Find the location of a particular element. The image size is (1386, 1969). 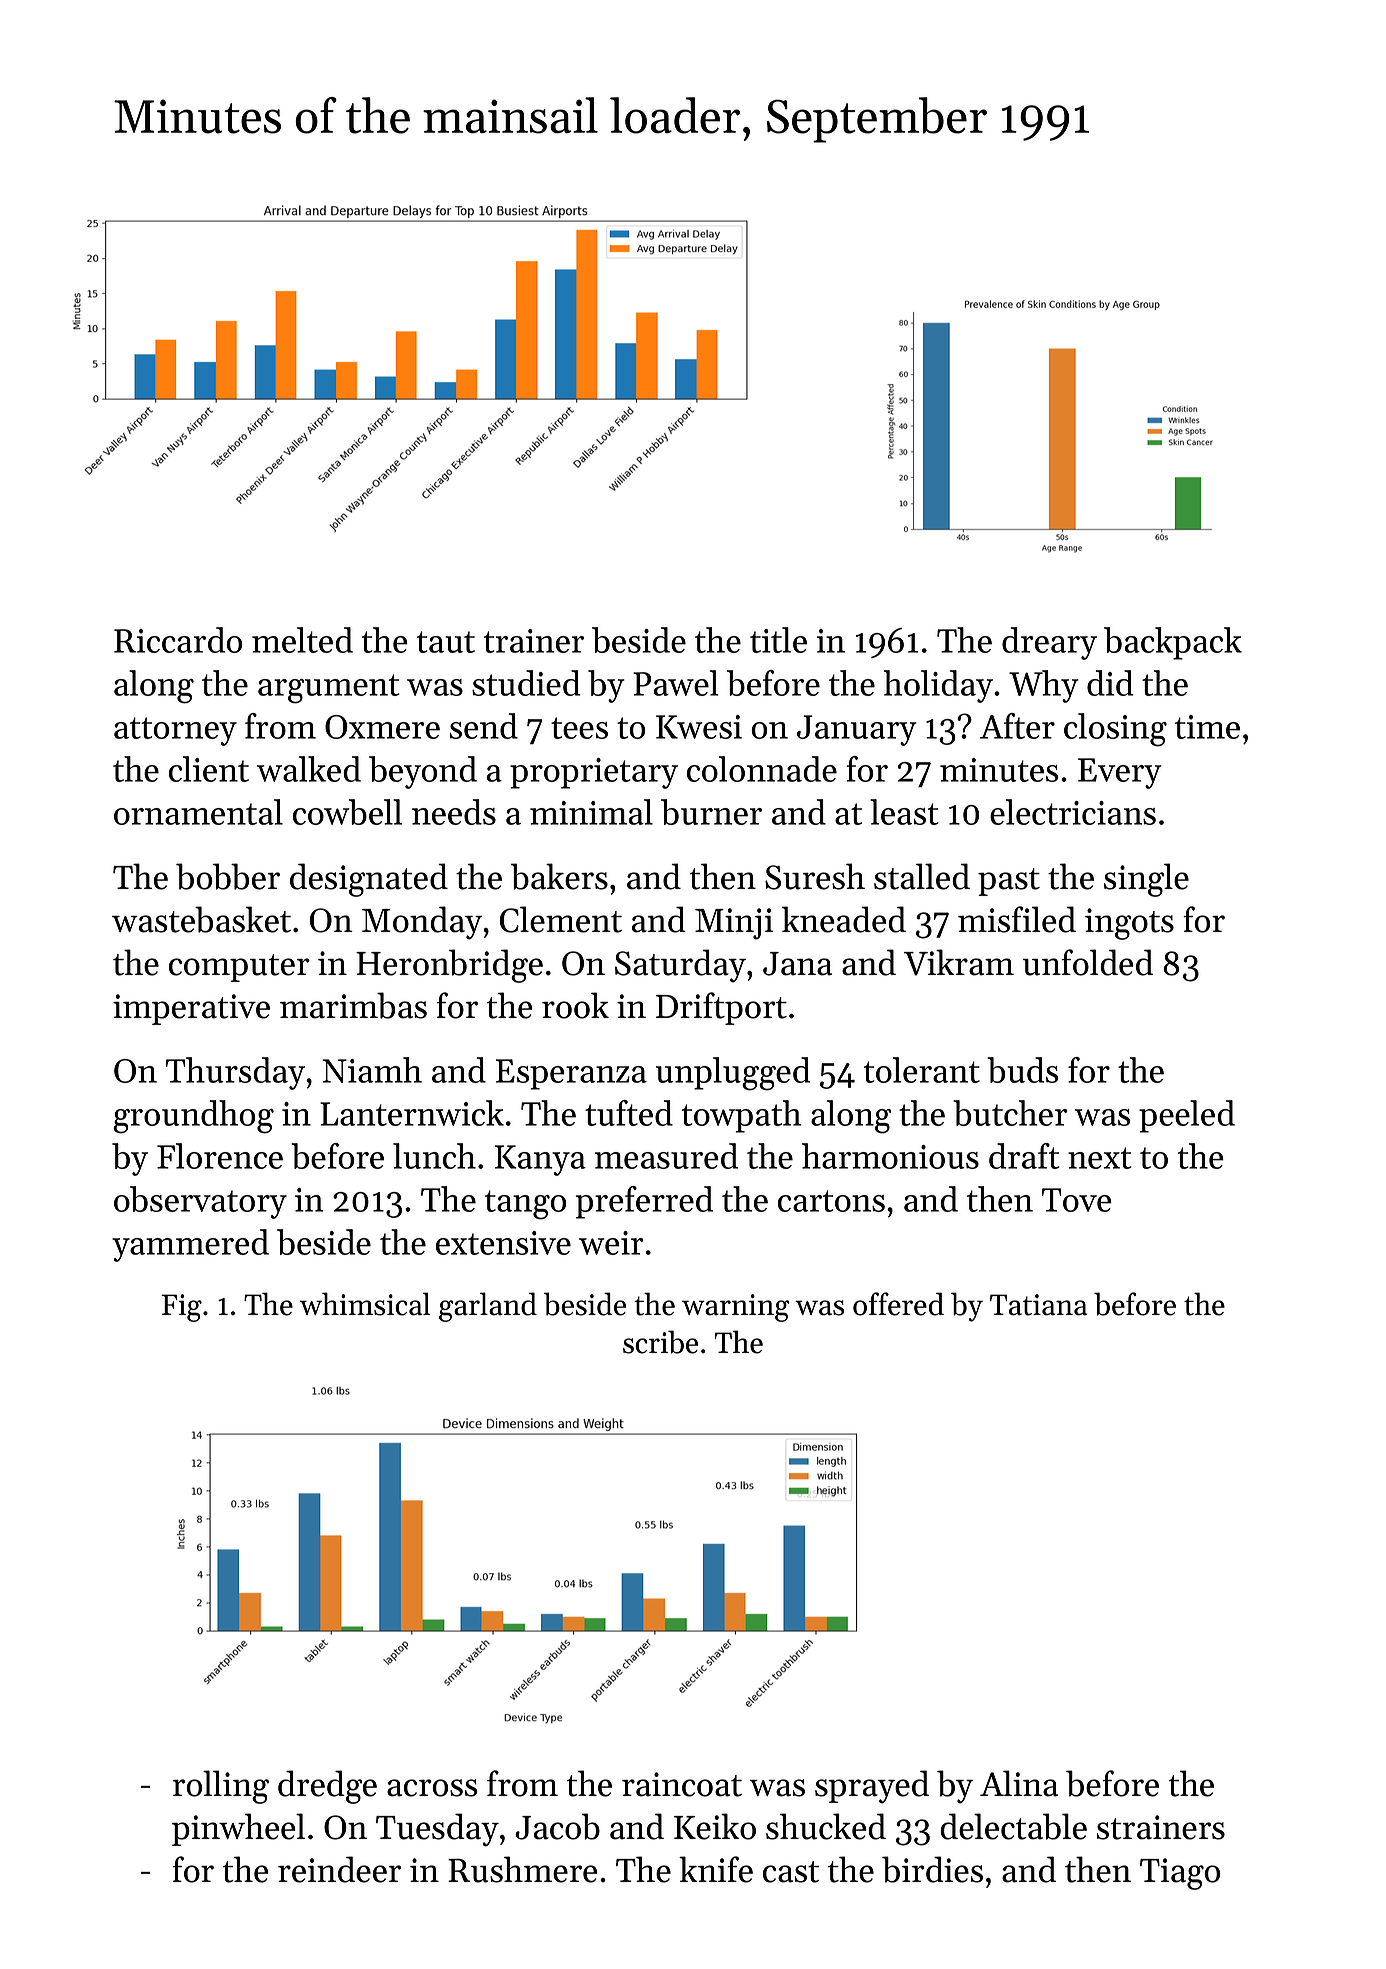

Riccardo is located at coordinates (178, 640).
